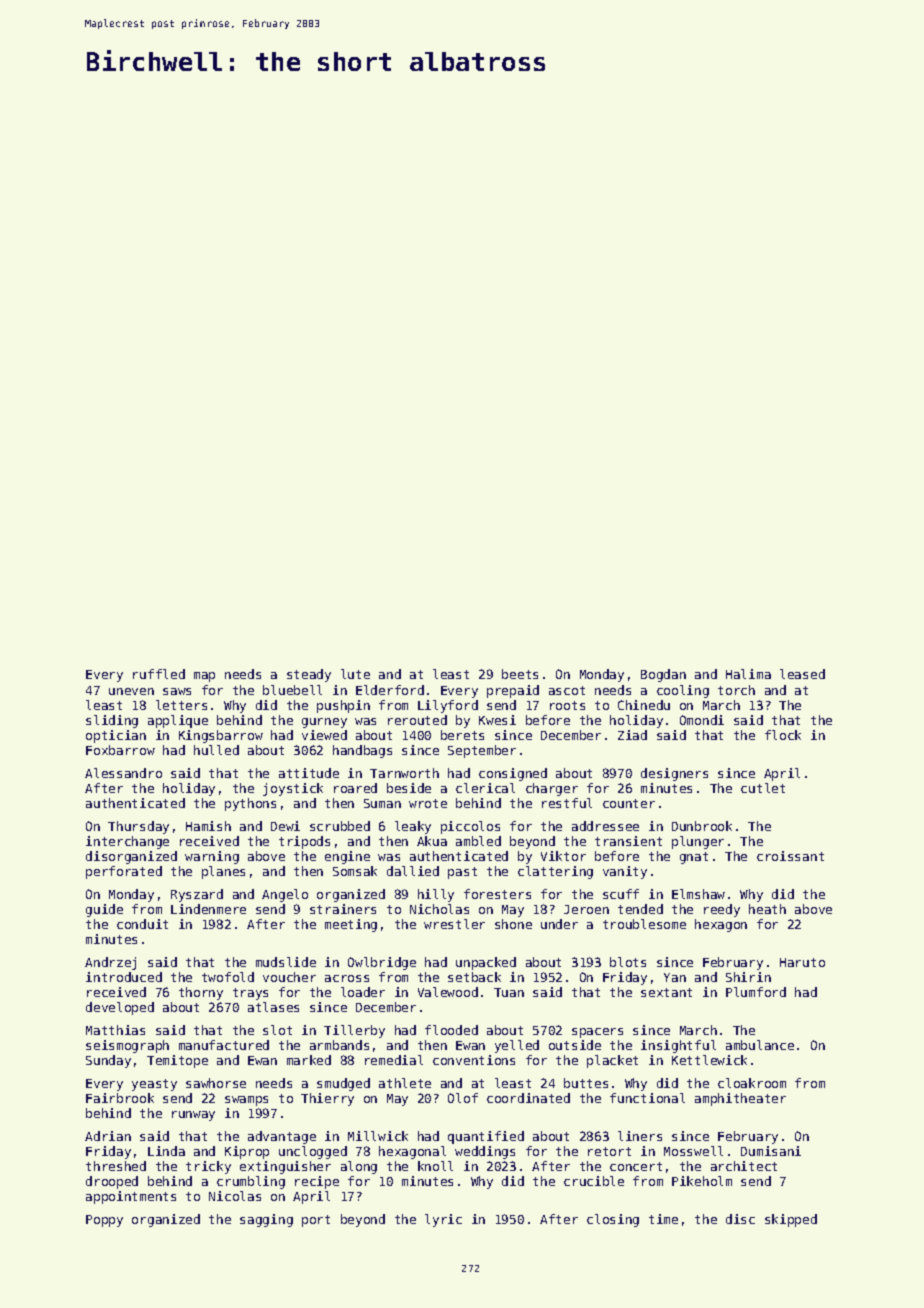  Describe the element at coordinates (120, 750) in the screenshot. I see `Foxbarrow` at that location.
